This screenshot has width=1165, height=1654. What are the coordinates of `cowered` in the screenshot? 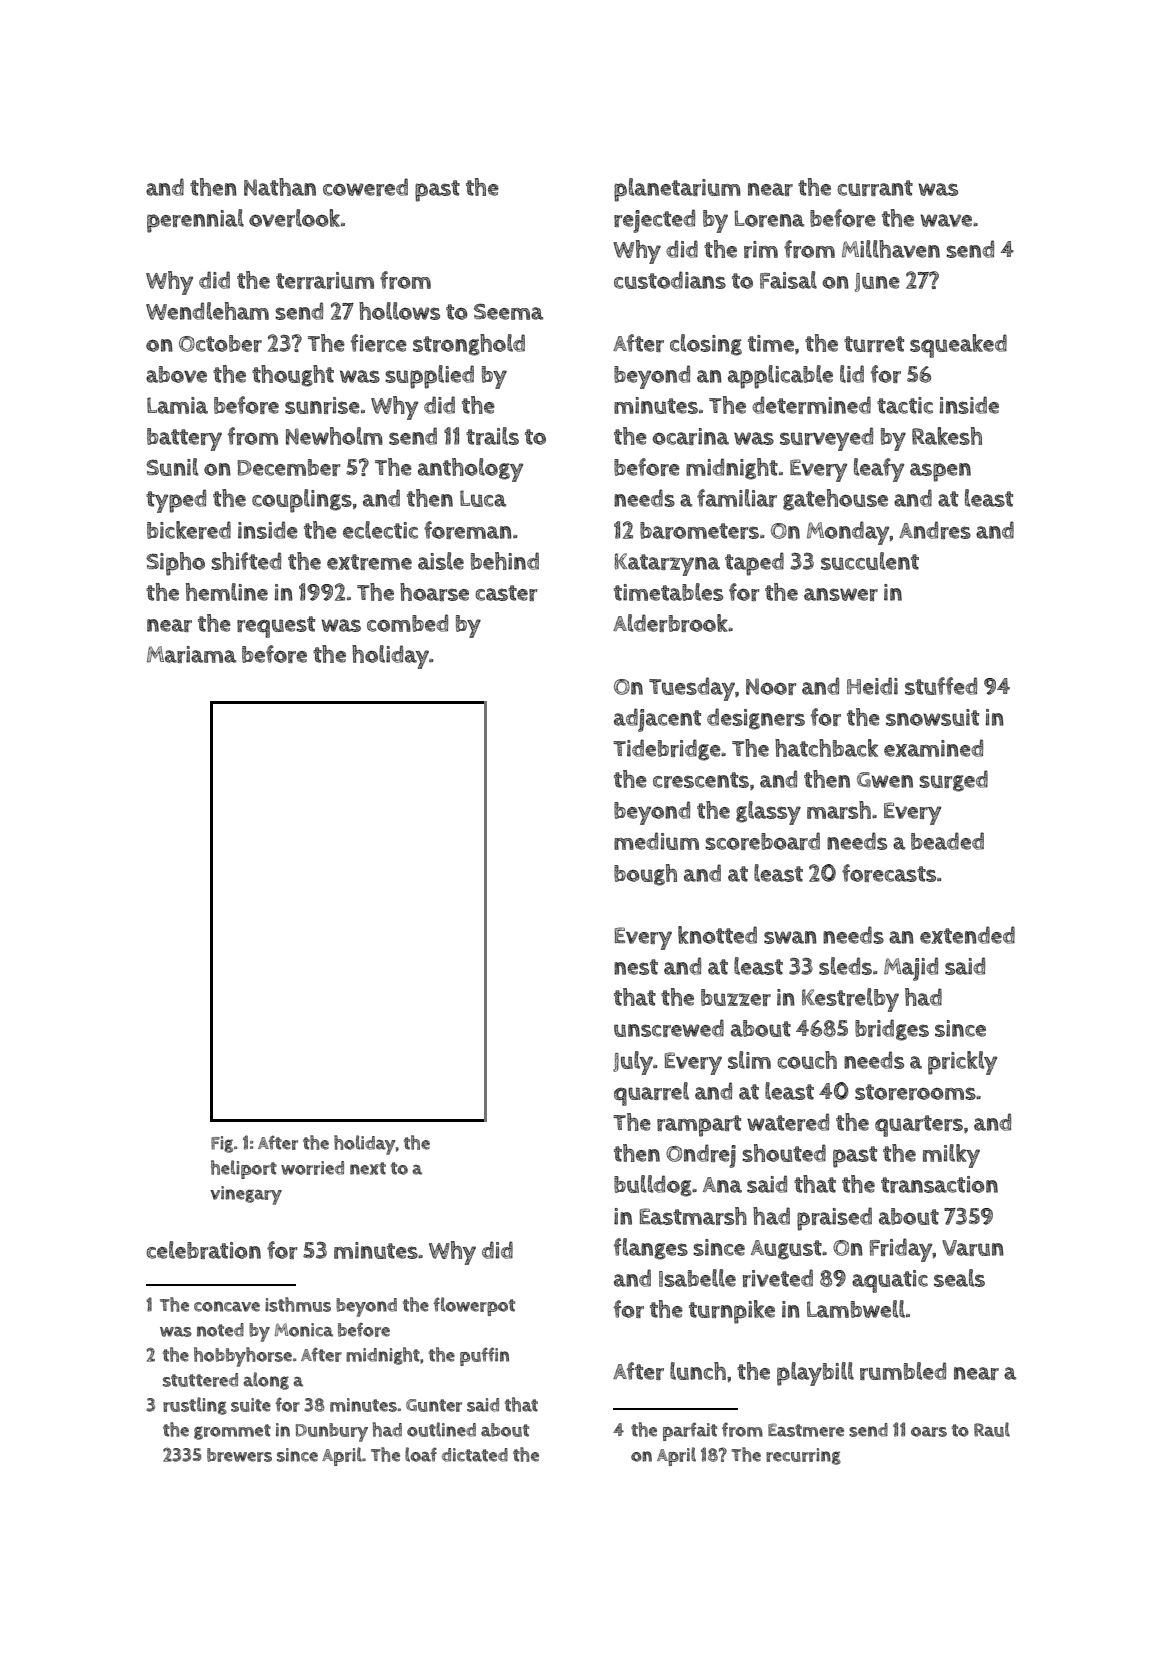 It's located at (365, 187).
